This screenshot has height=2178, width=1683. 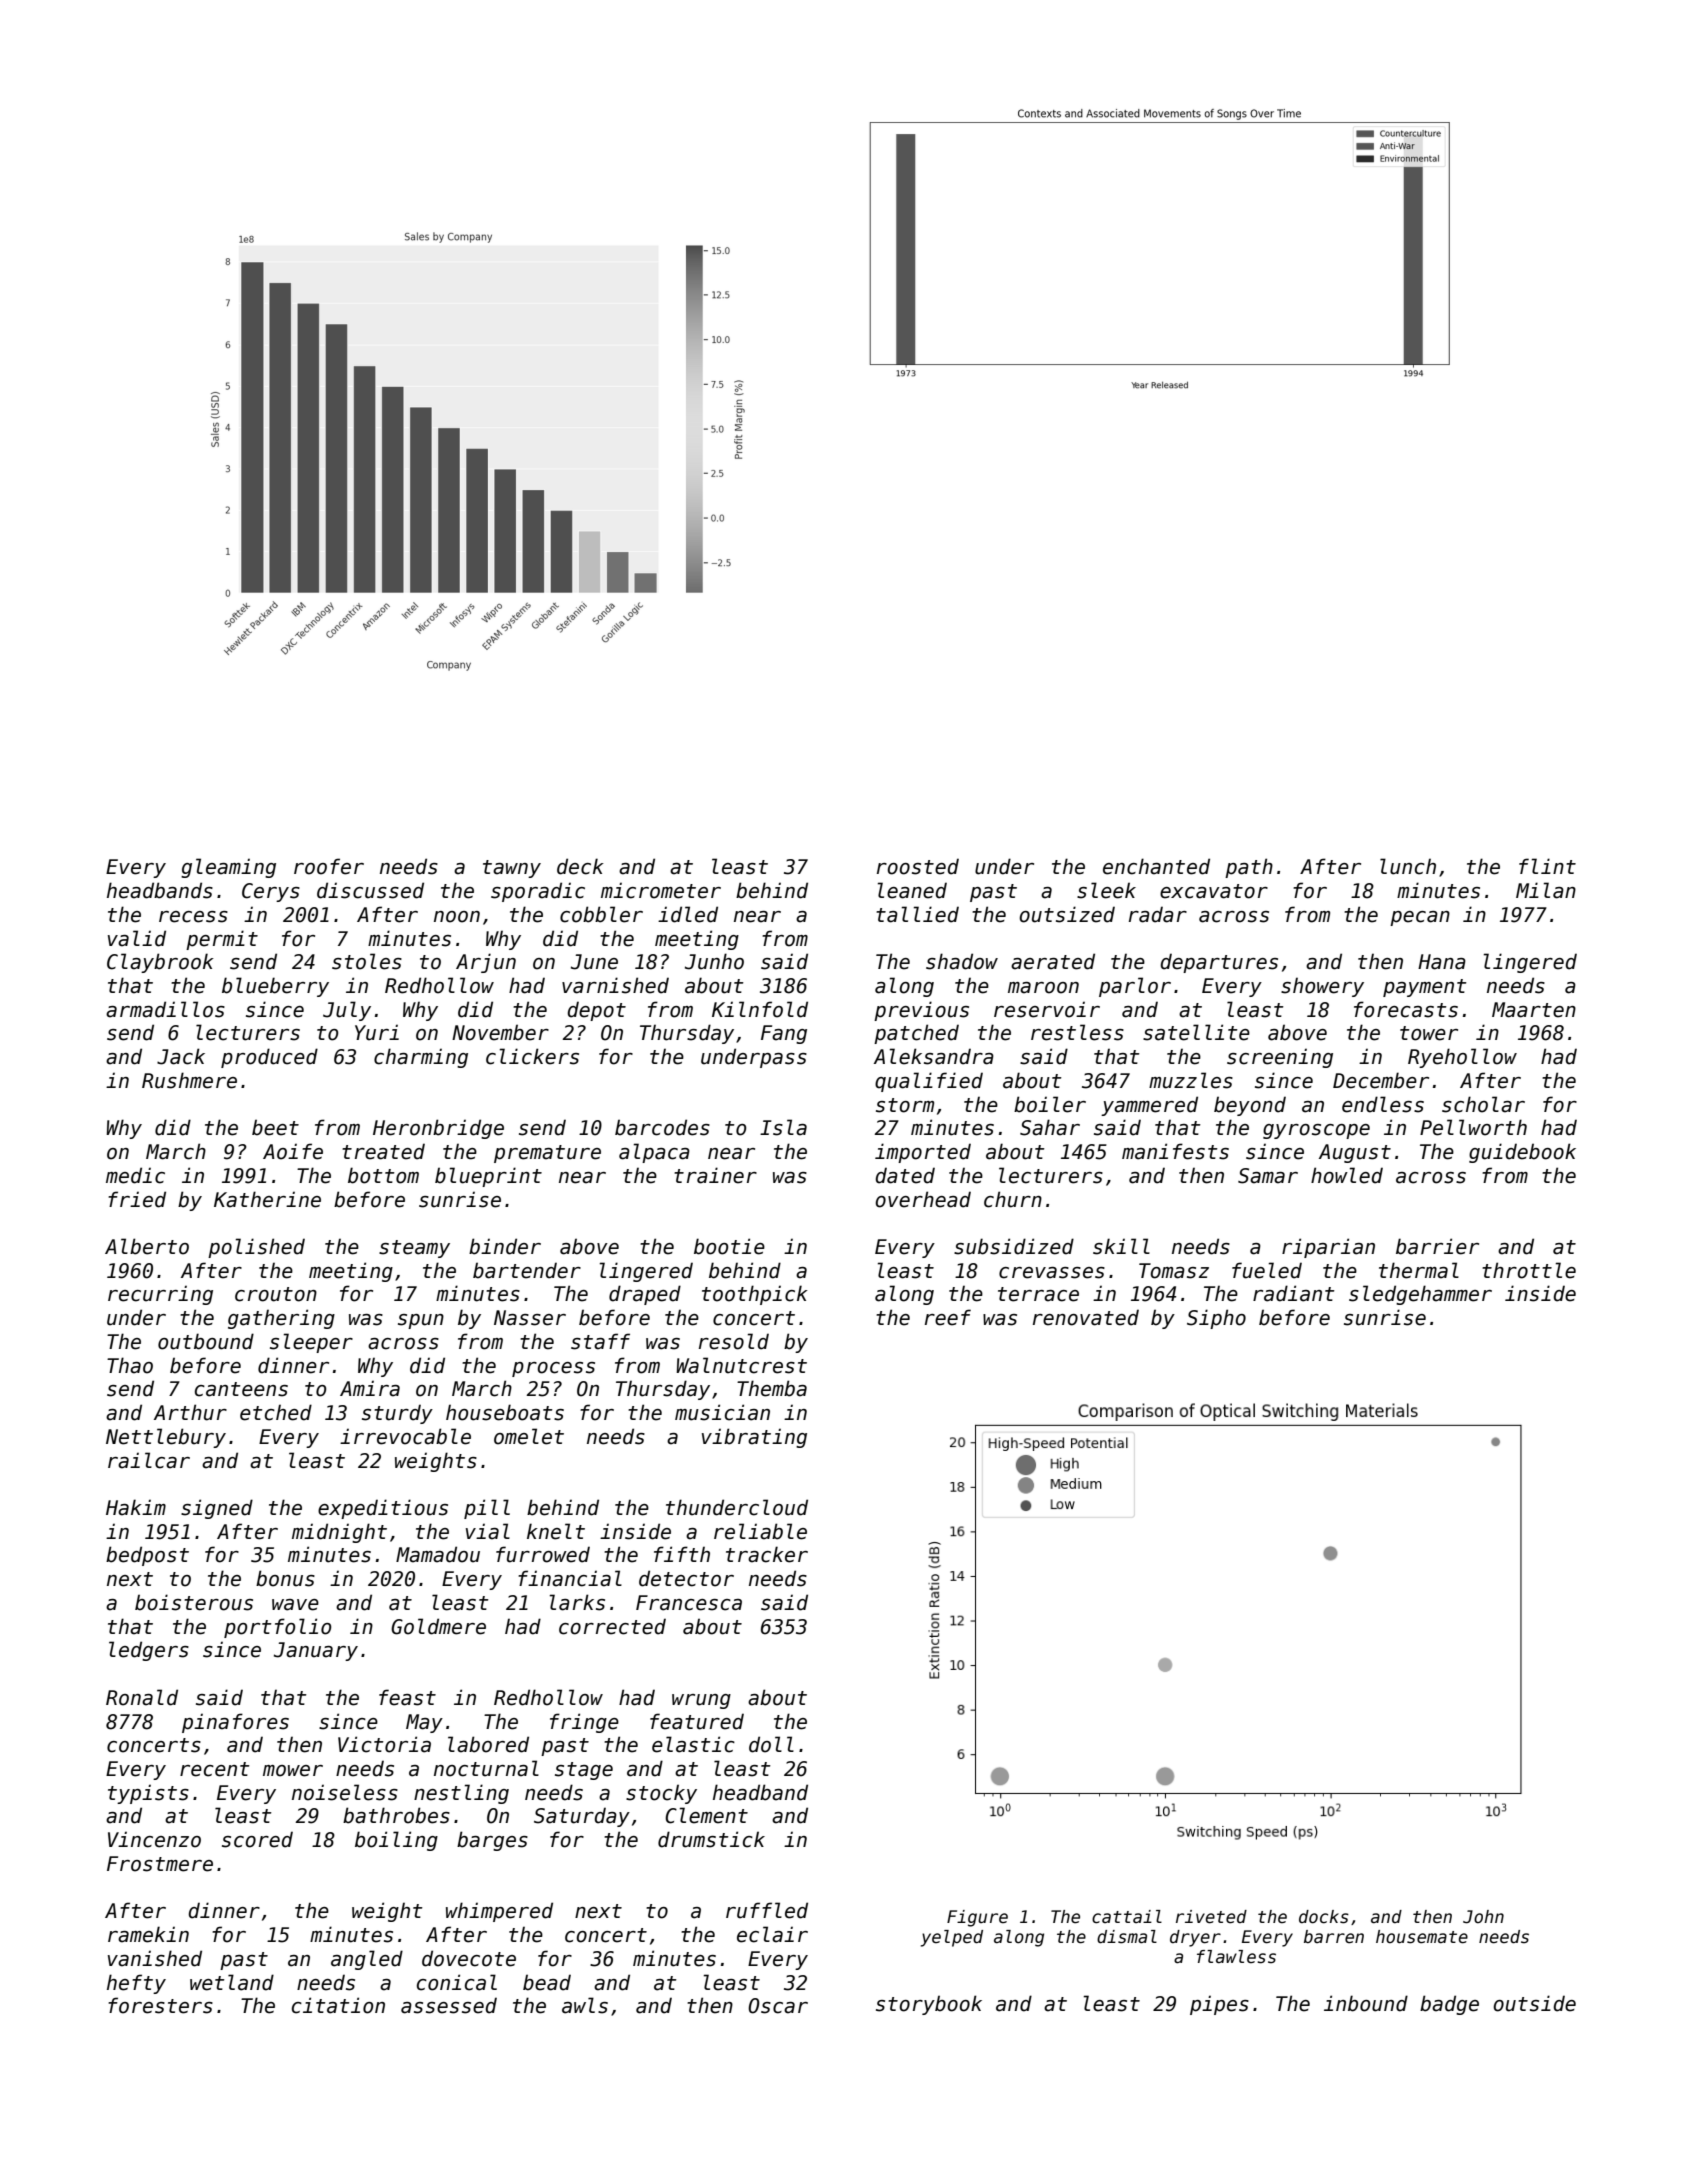 What do you see at coordinates (767, 1554) in the screenshot?
I see `tracker` at bounding box center [767, 1554].
